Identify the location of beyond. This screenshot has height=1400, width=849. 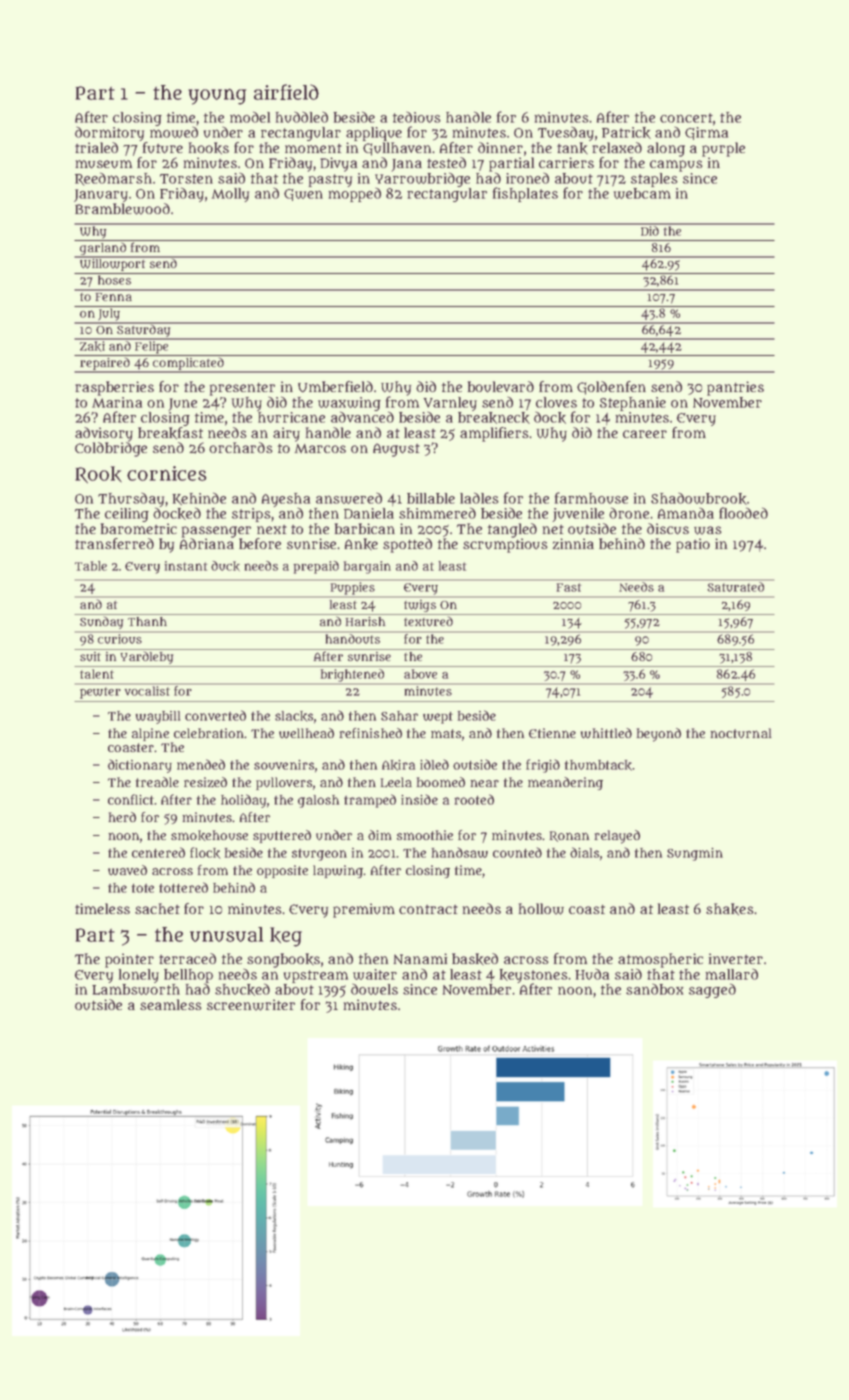
(659, 735).
